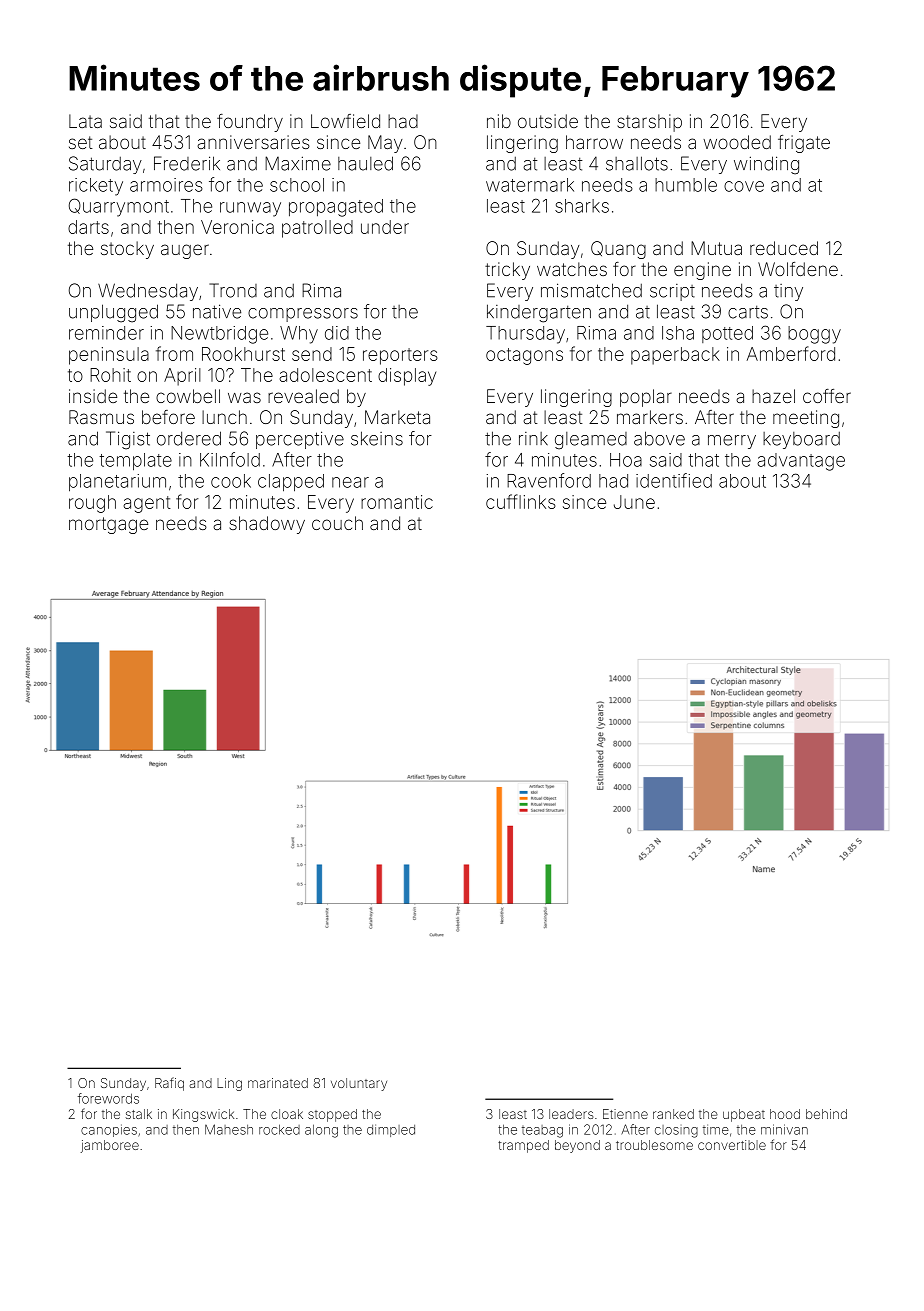 The height and width of the page is (1311, 924). What do you see at coordinates (377, 438) in the page?
I see `skeins` at bounding box center [377, 438].
